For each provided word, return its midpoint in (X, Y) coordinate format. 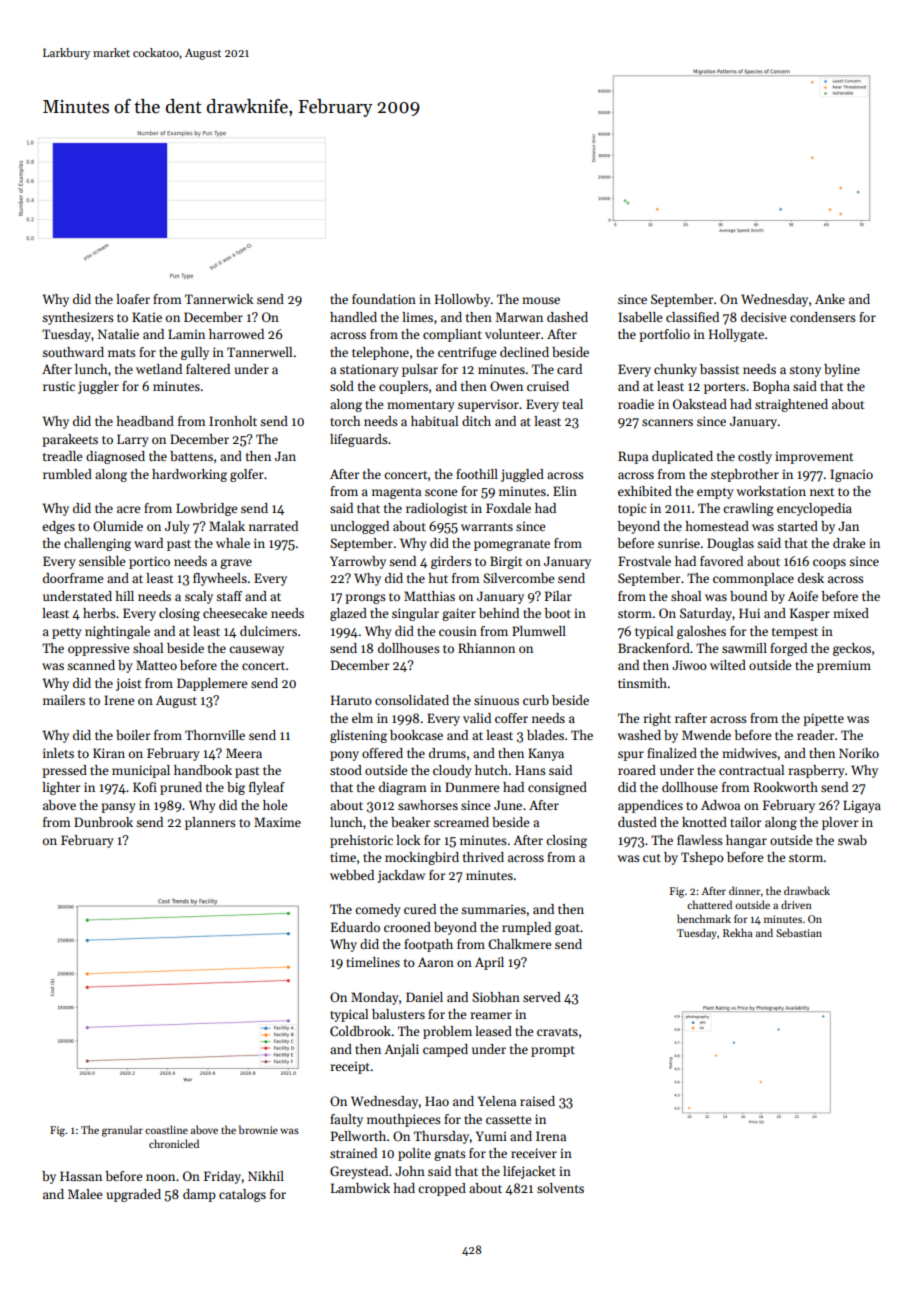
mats (122, 353)
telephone (380, 353)
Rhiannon (486, 648)
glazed (348, 614)
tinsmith (642, 683)
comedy (378, 910)
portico (149, 562)
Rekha (738, 932)
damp (199, 1195)
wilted (728, 665)
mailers (64, 700)
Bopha (771, 387)
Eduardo (355, 927)
